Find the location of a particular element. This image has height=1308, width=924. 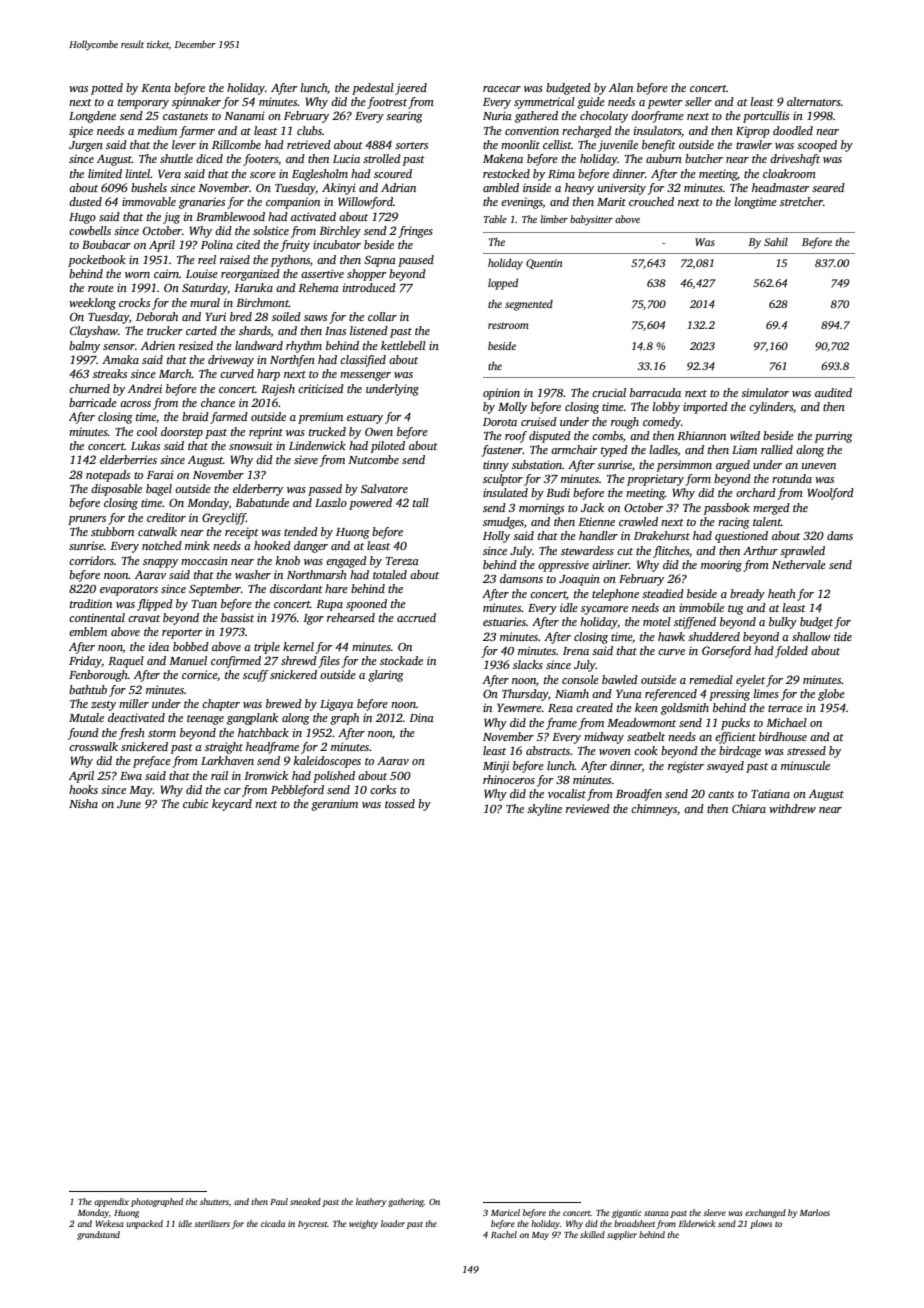

Laszlo is located at coordinates (331, 502).
